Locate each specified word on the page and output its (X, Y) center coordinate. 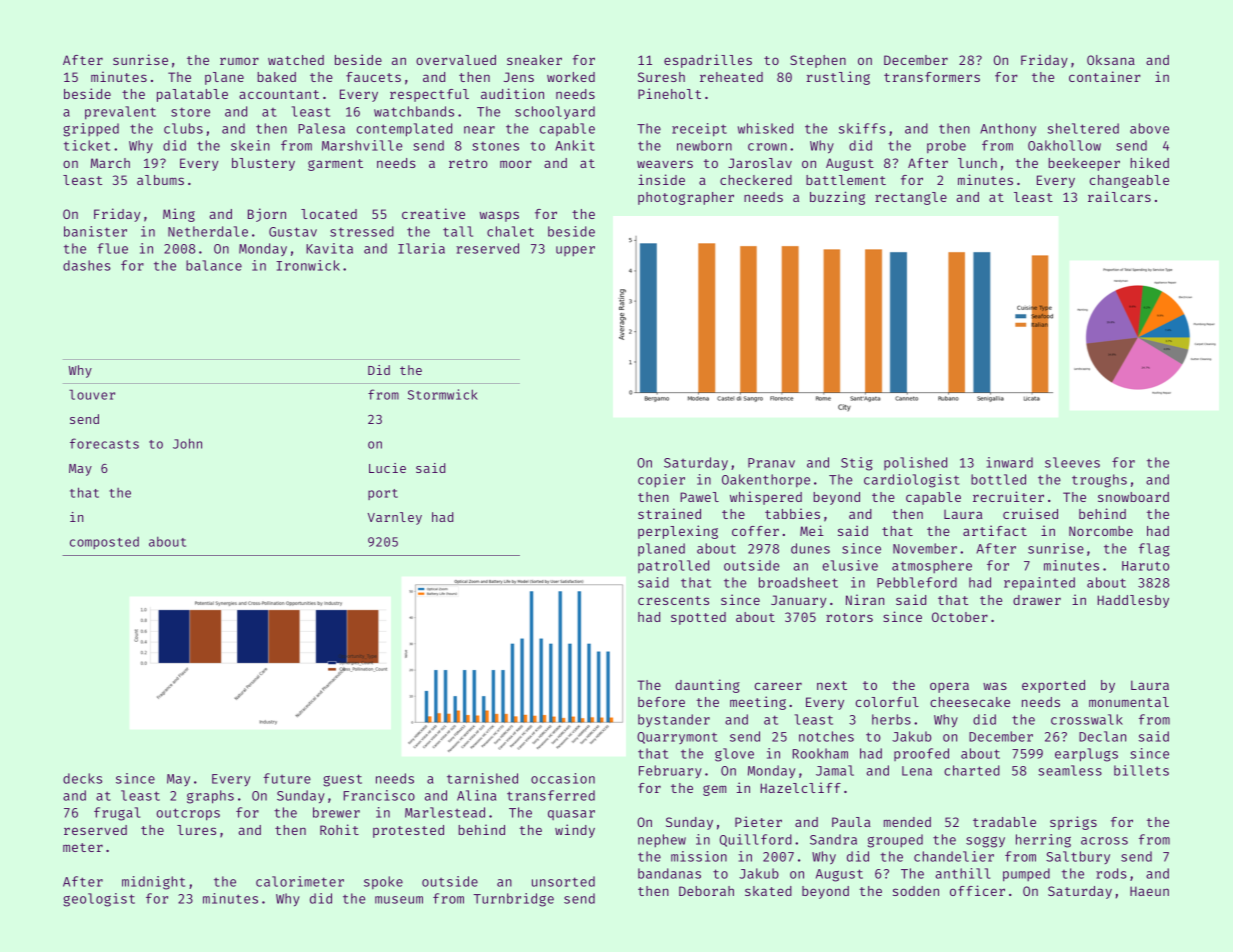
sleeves (1072, 462)
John (187, 443)
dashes (87, 265)
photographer (686, 198)
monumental (1129, 702)
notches (826, 736)
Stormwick (443, 394)
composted (104, 543)
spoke (383, 883)
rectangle (911, 198)
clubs (183, 128)
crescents (673, 600)
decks (82, 778)
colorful (887, 702)
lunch (977, 163)
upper (575, 251)
